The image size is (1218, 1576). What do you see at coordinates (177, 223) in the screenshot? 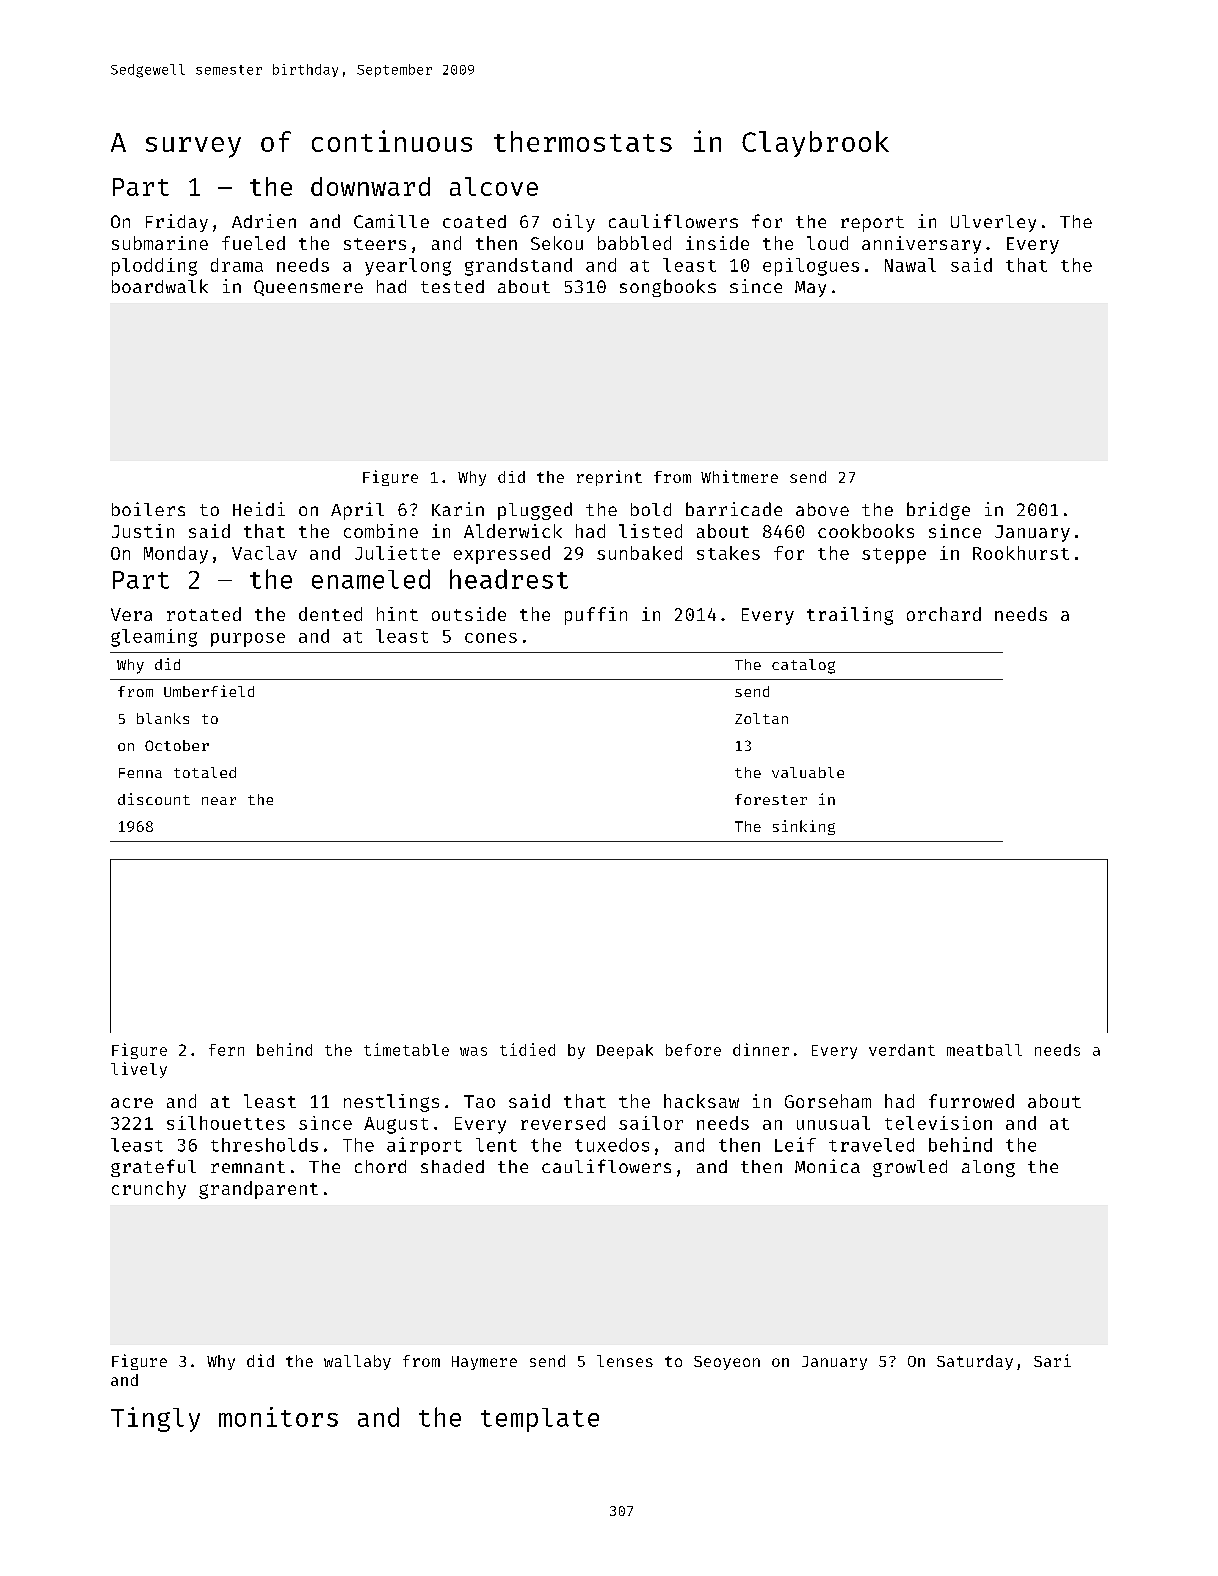
I see `Friday` at bounding box center [177, 223].
